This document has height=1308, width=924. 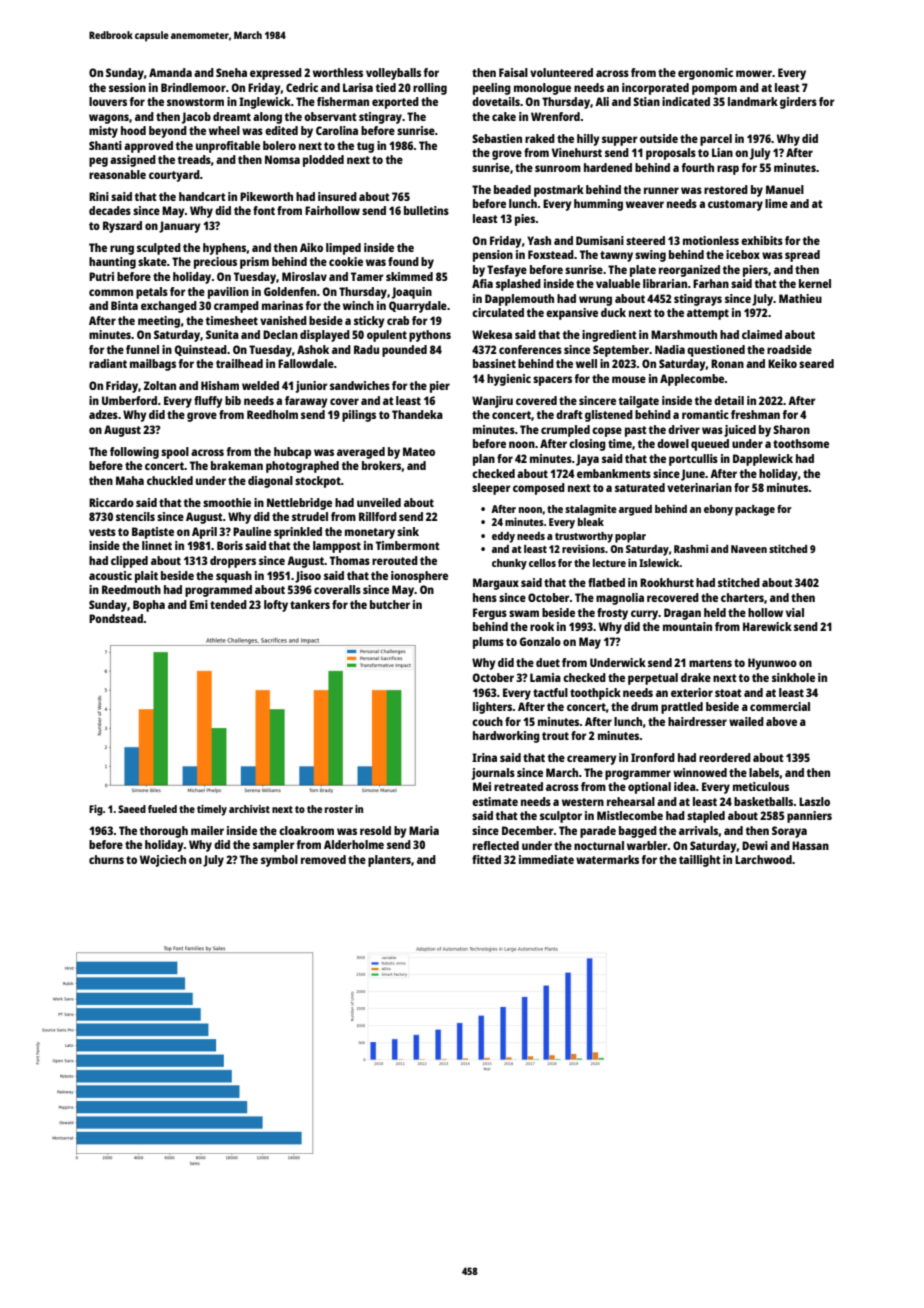 What do you see at coordinates (170, 72) in the document?
I see `Amanda` at bounding box center [170, 72].
